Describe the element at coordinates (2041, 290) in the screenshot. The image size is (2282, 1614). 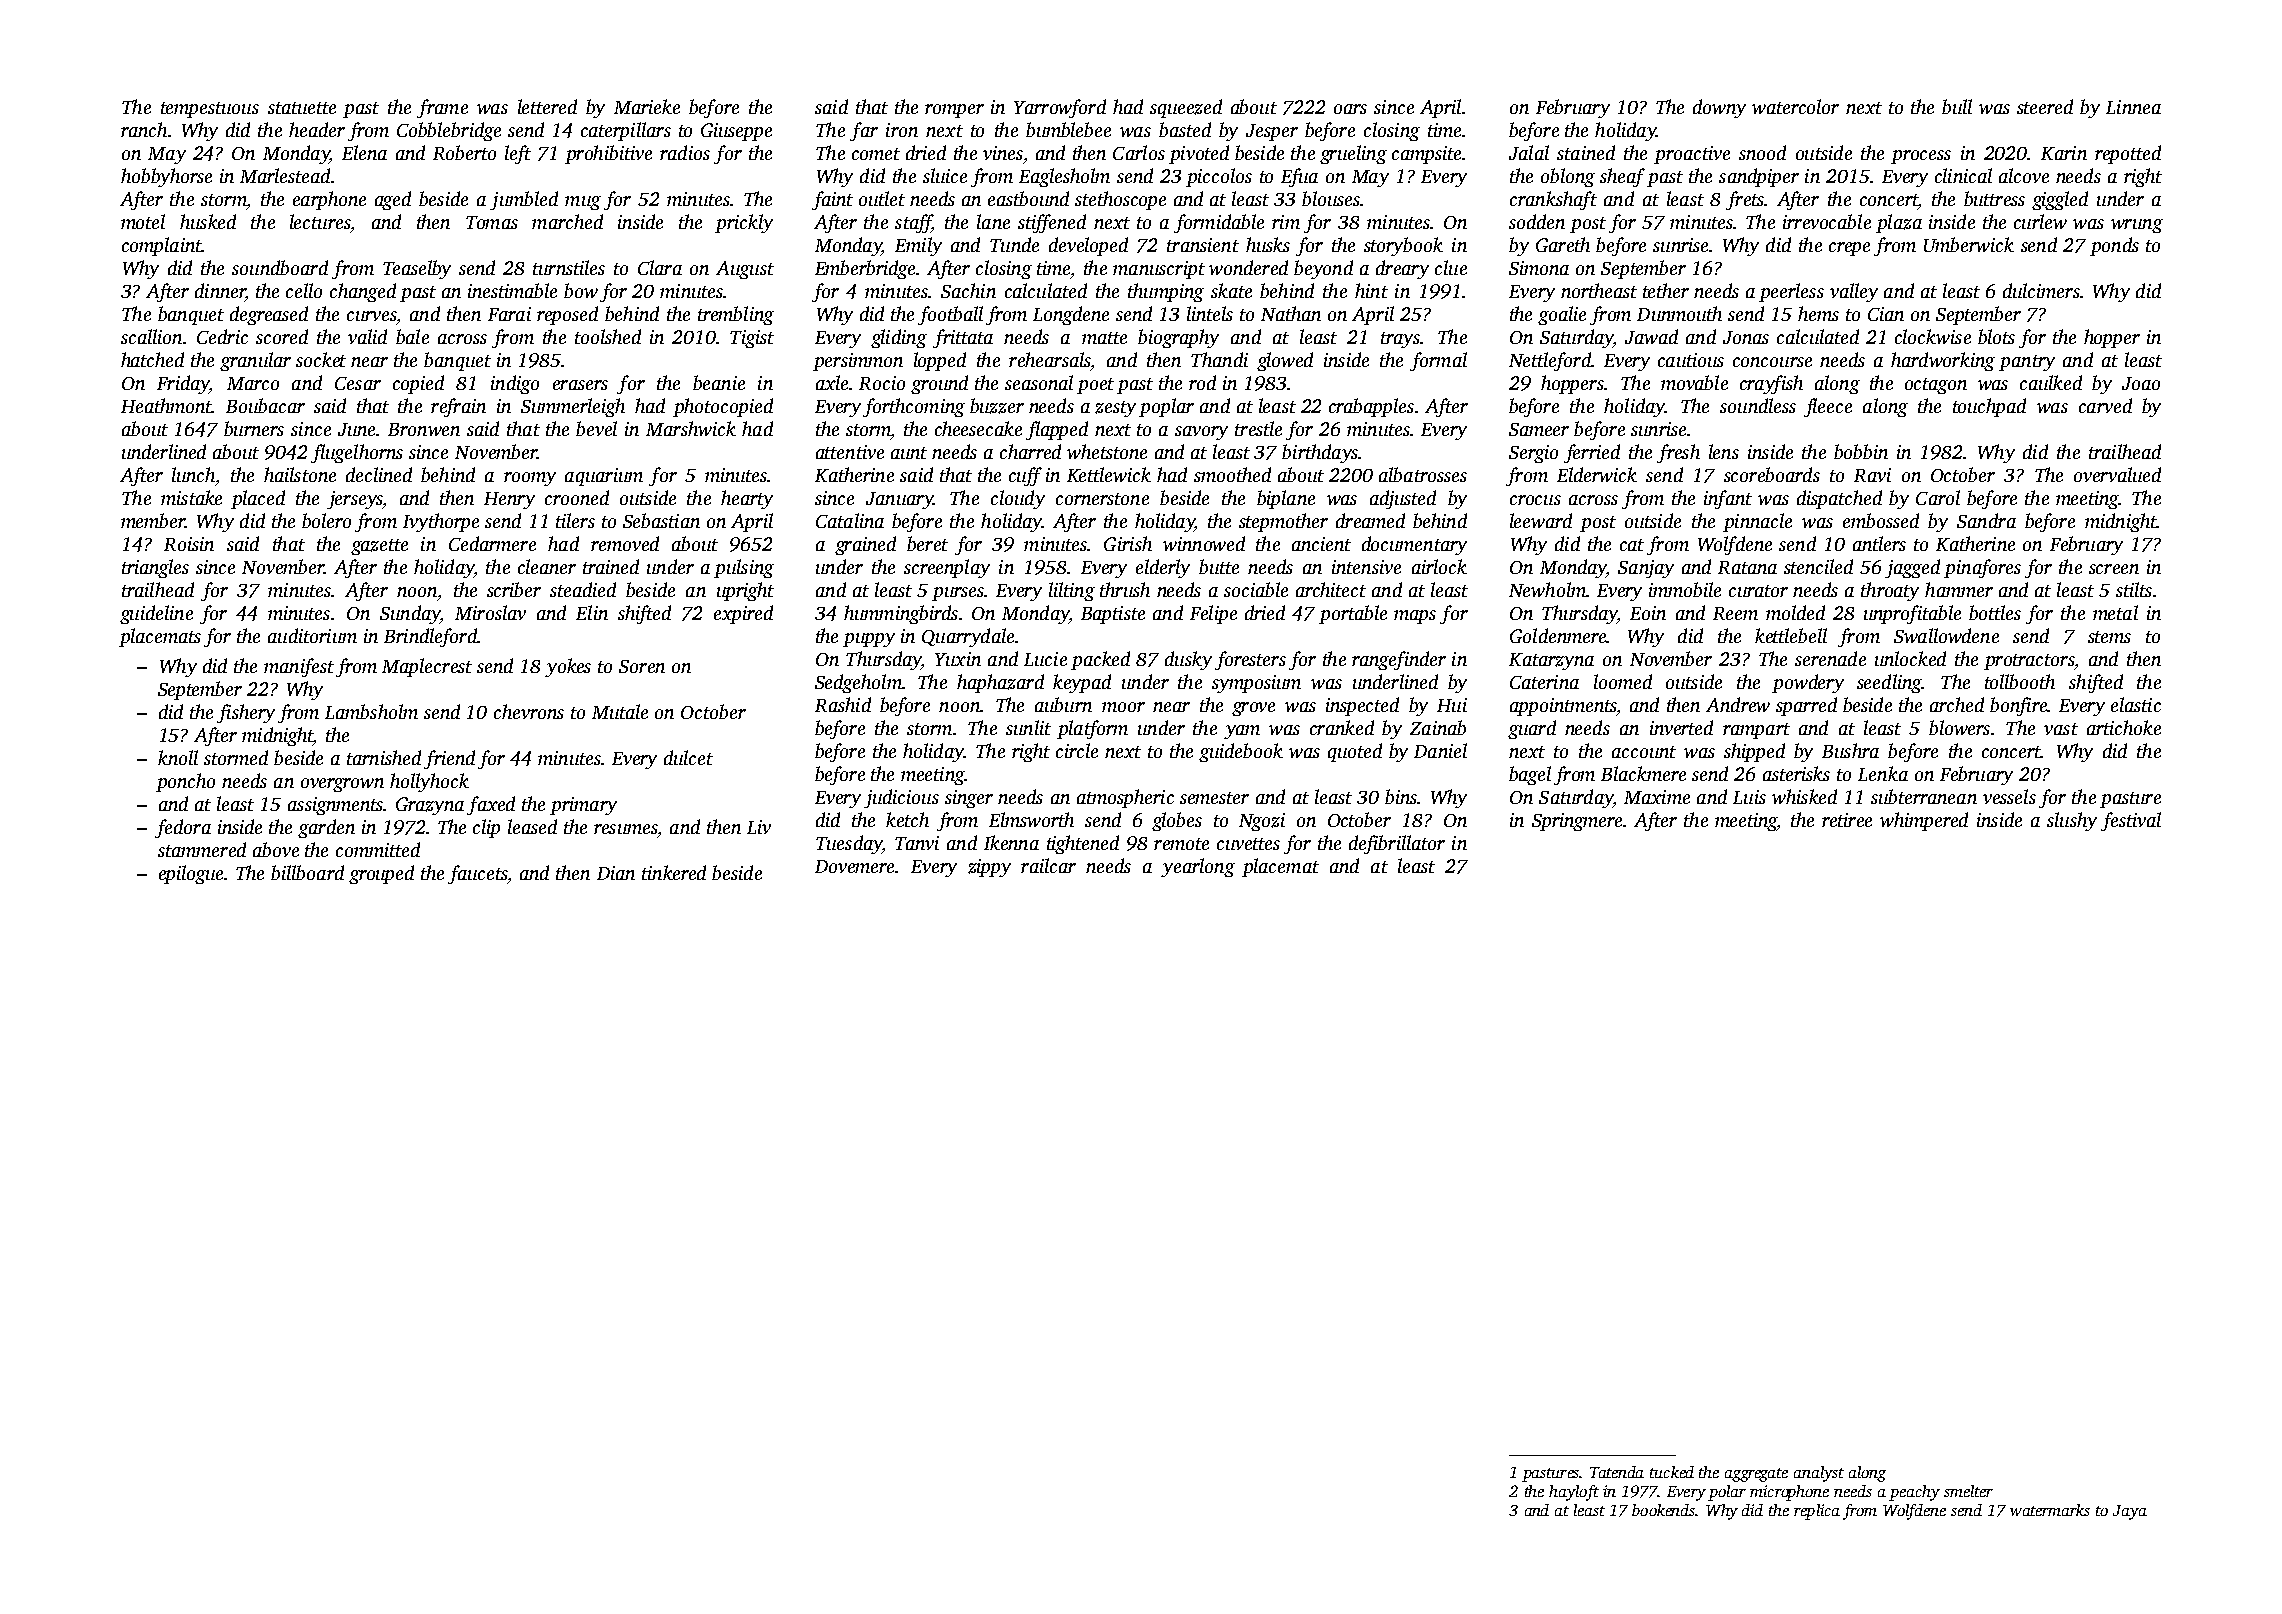
I see `dulcimers` at that location.
